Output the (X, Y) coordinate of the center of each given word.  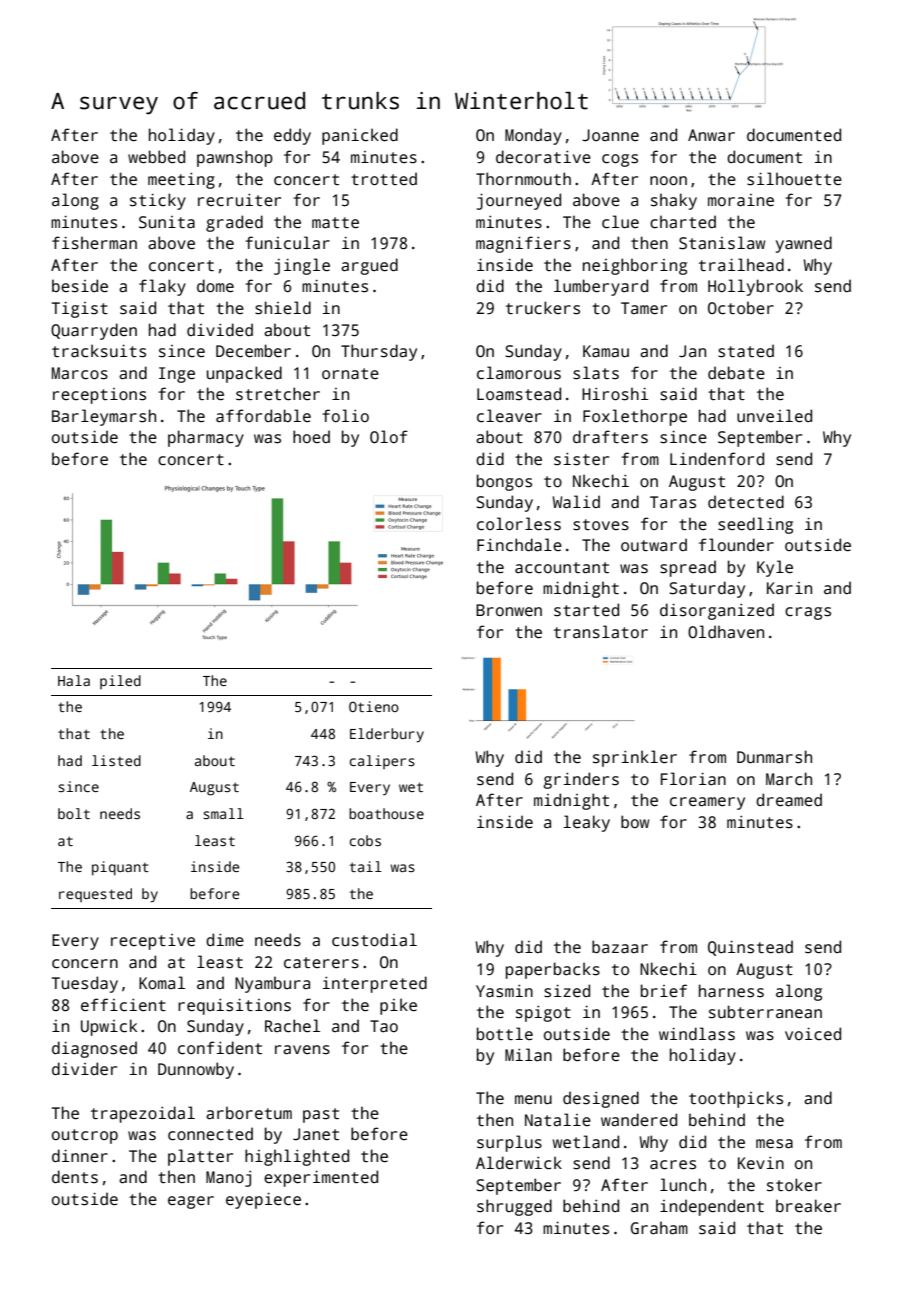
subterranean (765, 1012)
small (223, 813)
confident (220, 1048)
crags (808, 613)
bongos (504, 482)
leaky (586, 823)
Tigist (80, 309)
